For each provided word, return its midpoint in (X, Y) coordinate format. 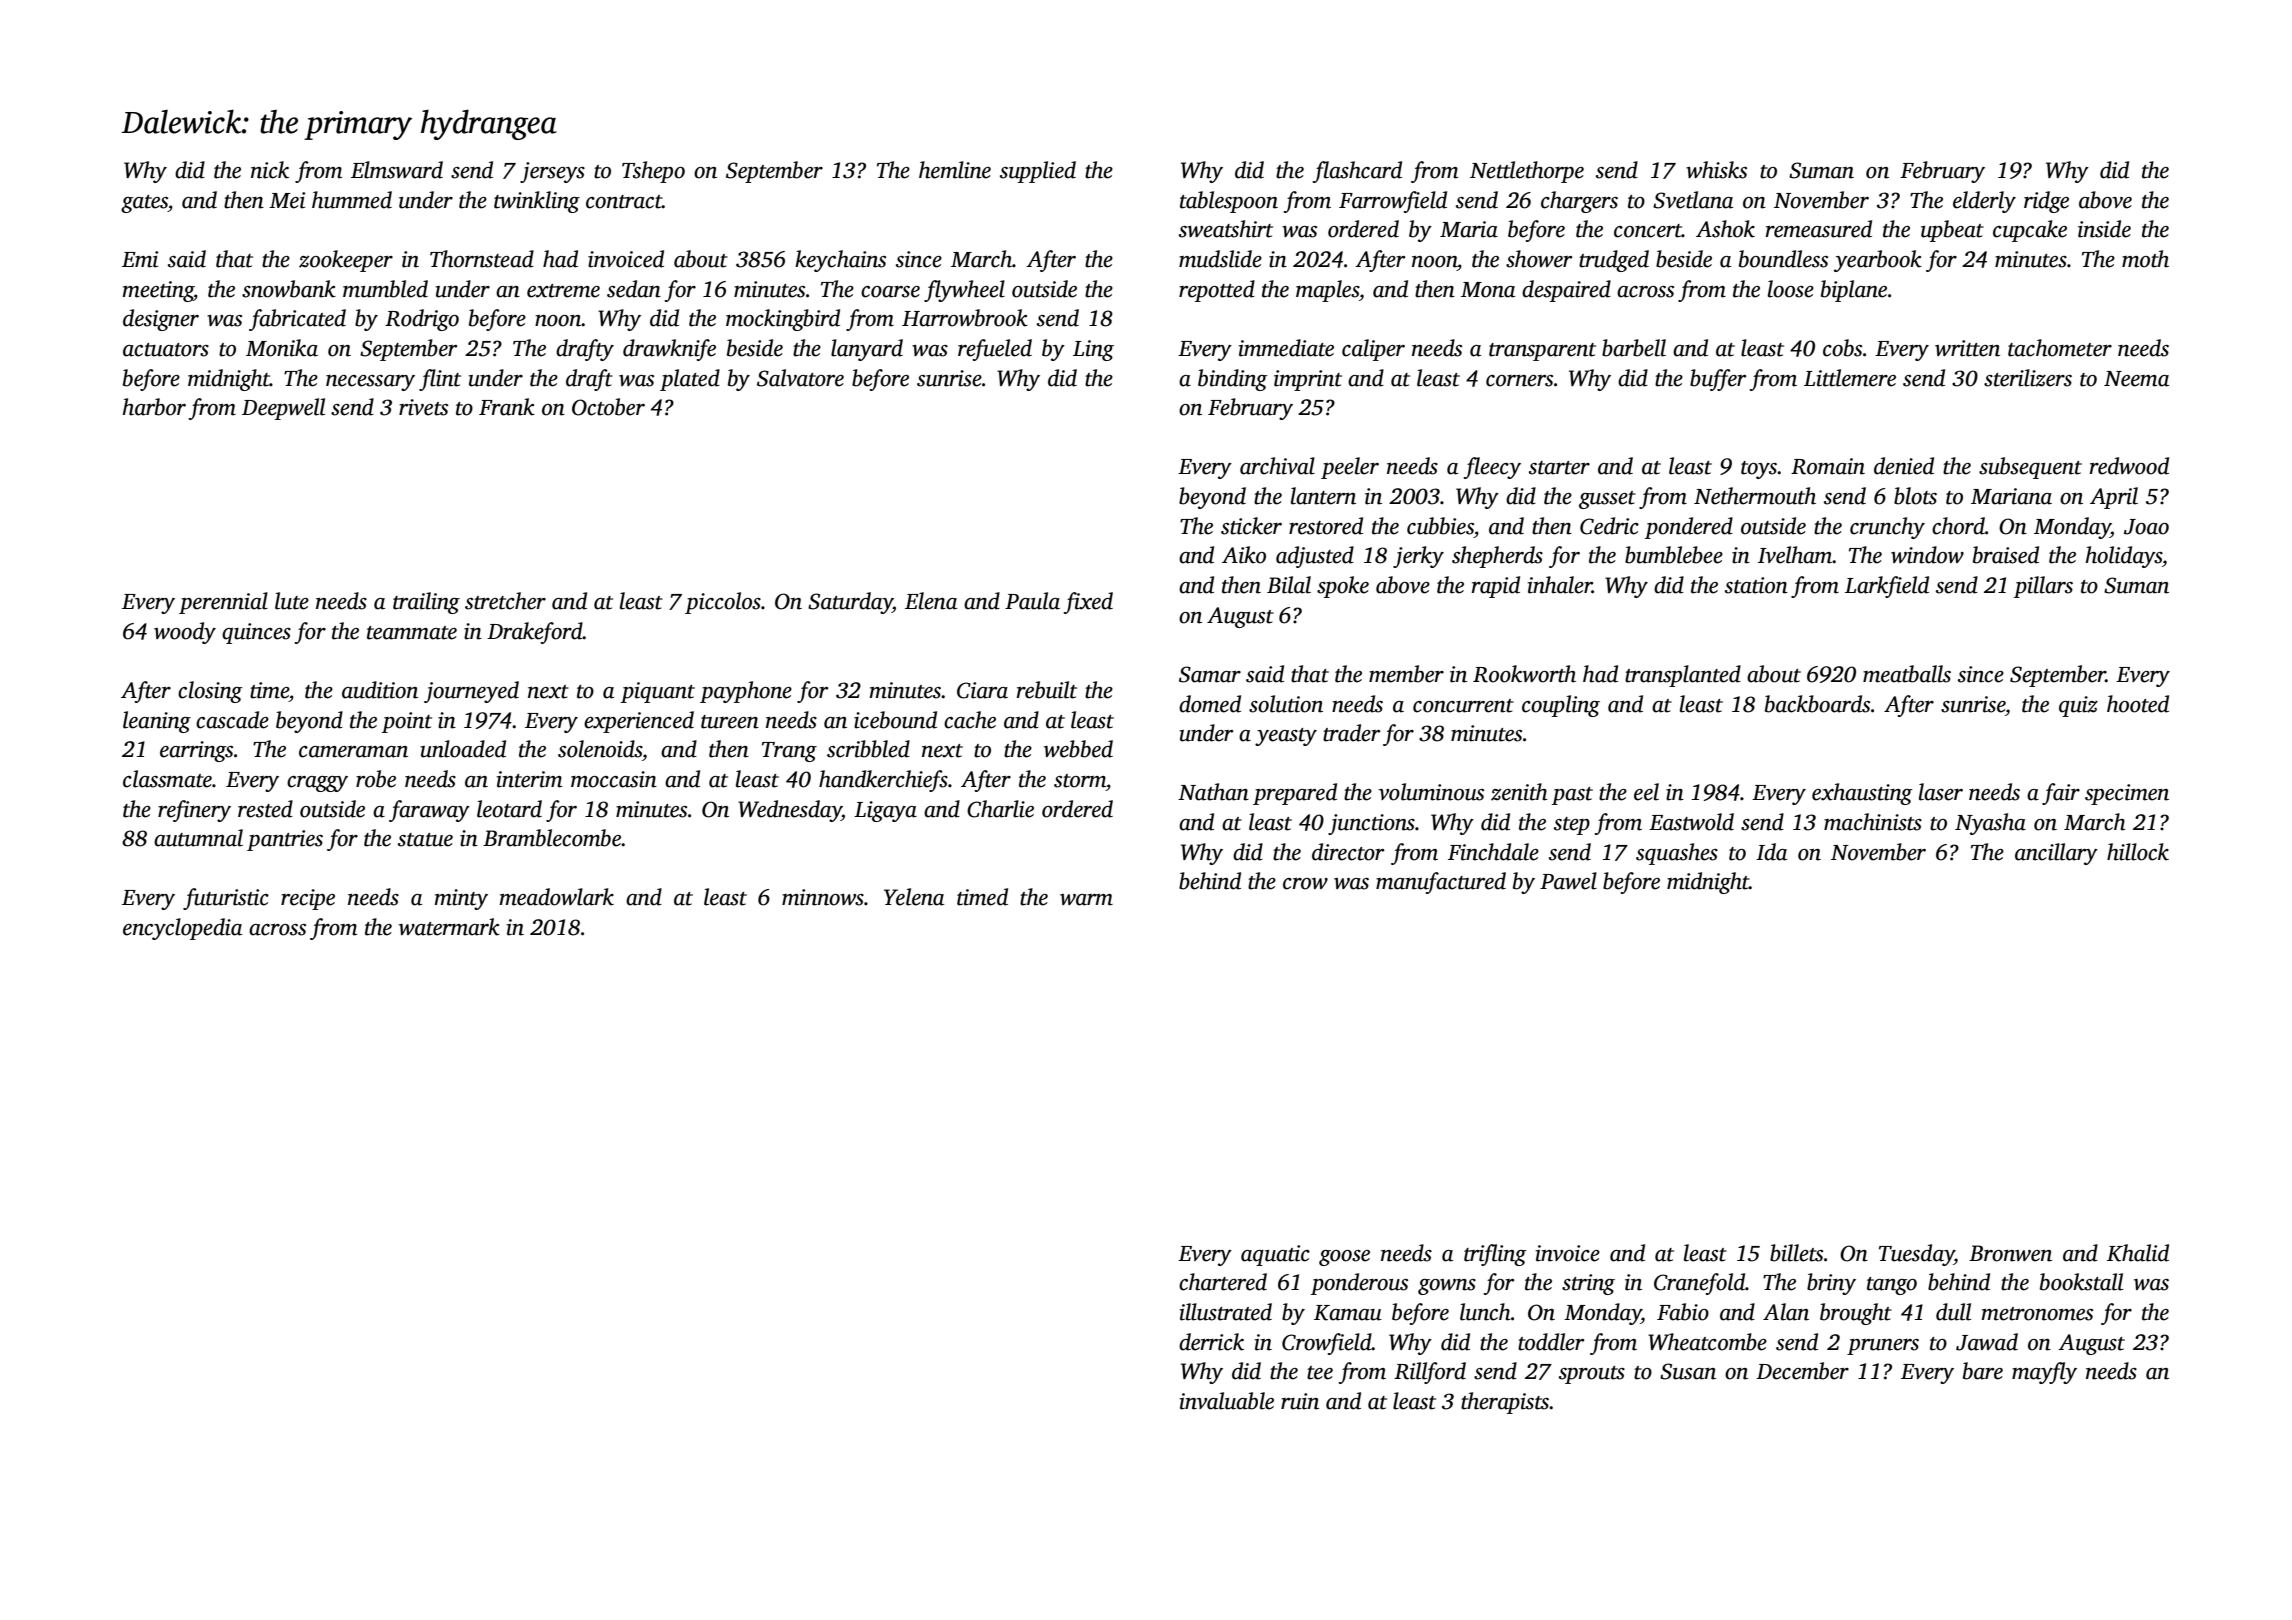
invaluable (1227, 1401)
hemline (955, 170)
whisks (1716, 170)
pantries (285, 840)
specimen (2127, 794)
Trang (789, 752)
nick (270, 170)
